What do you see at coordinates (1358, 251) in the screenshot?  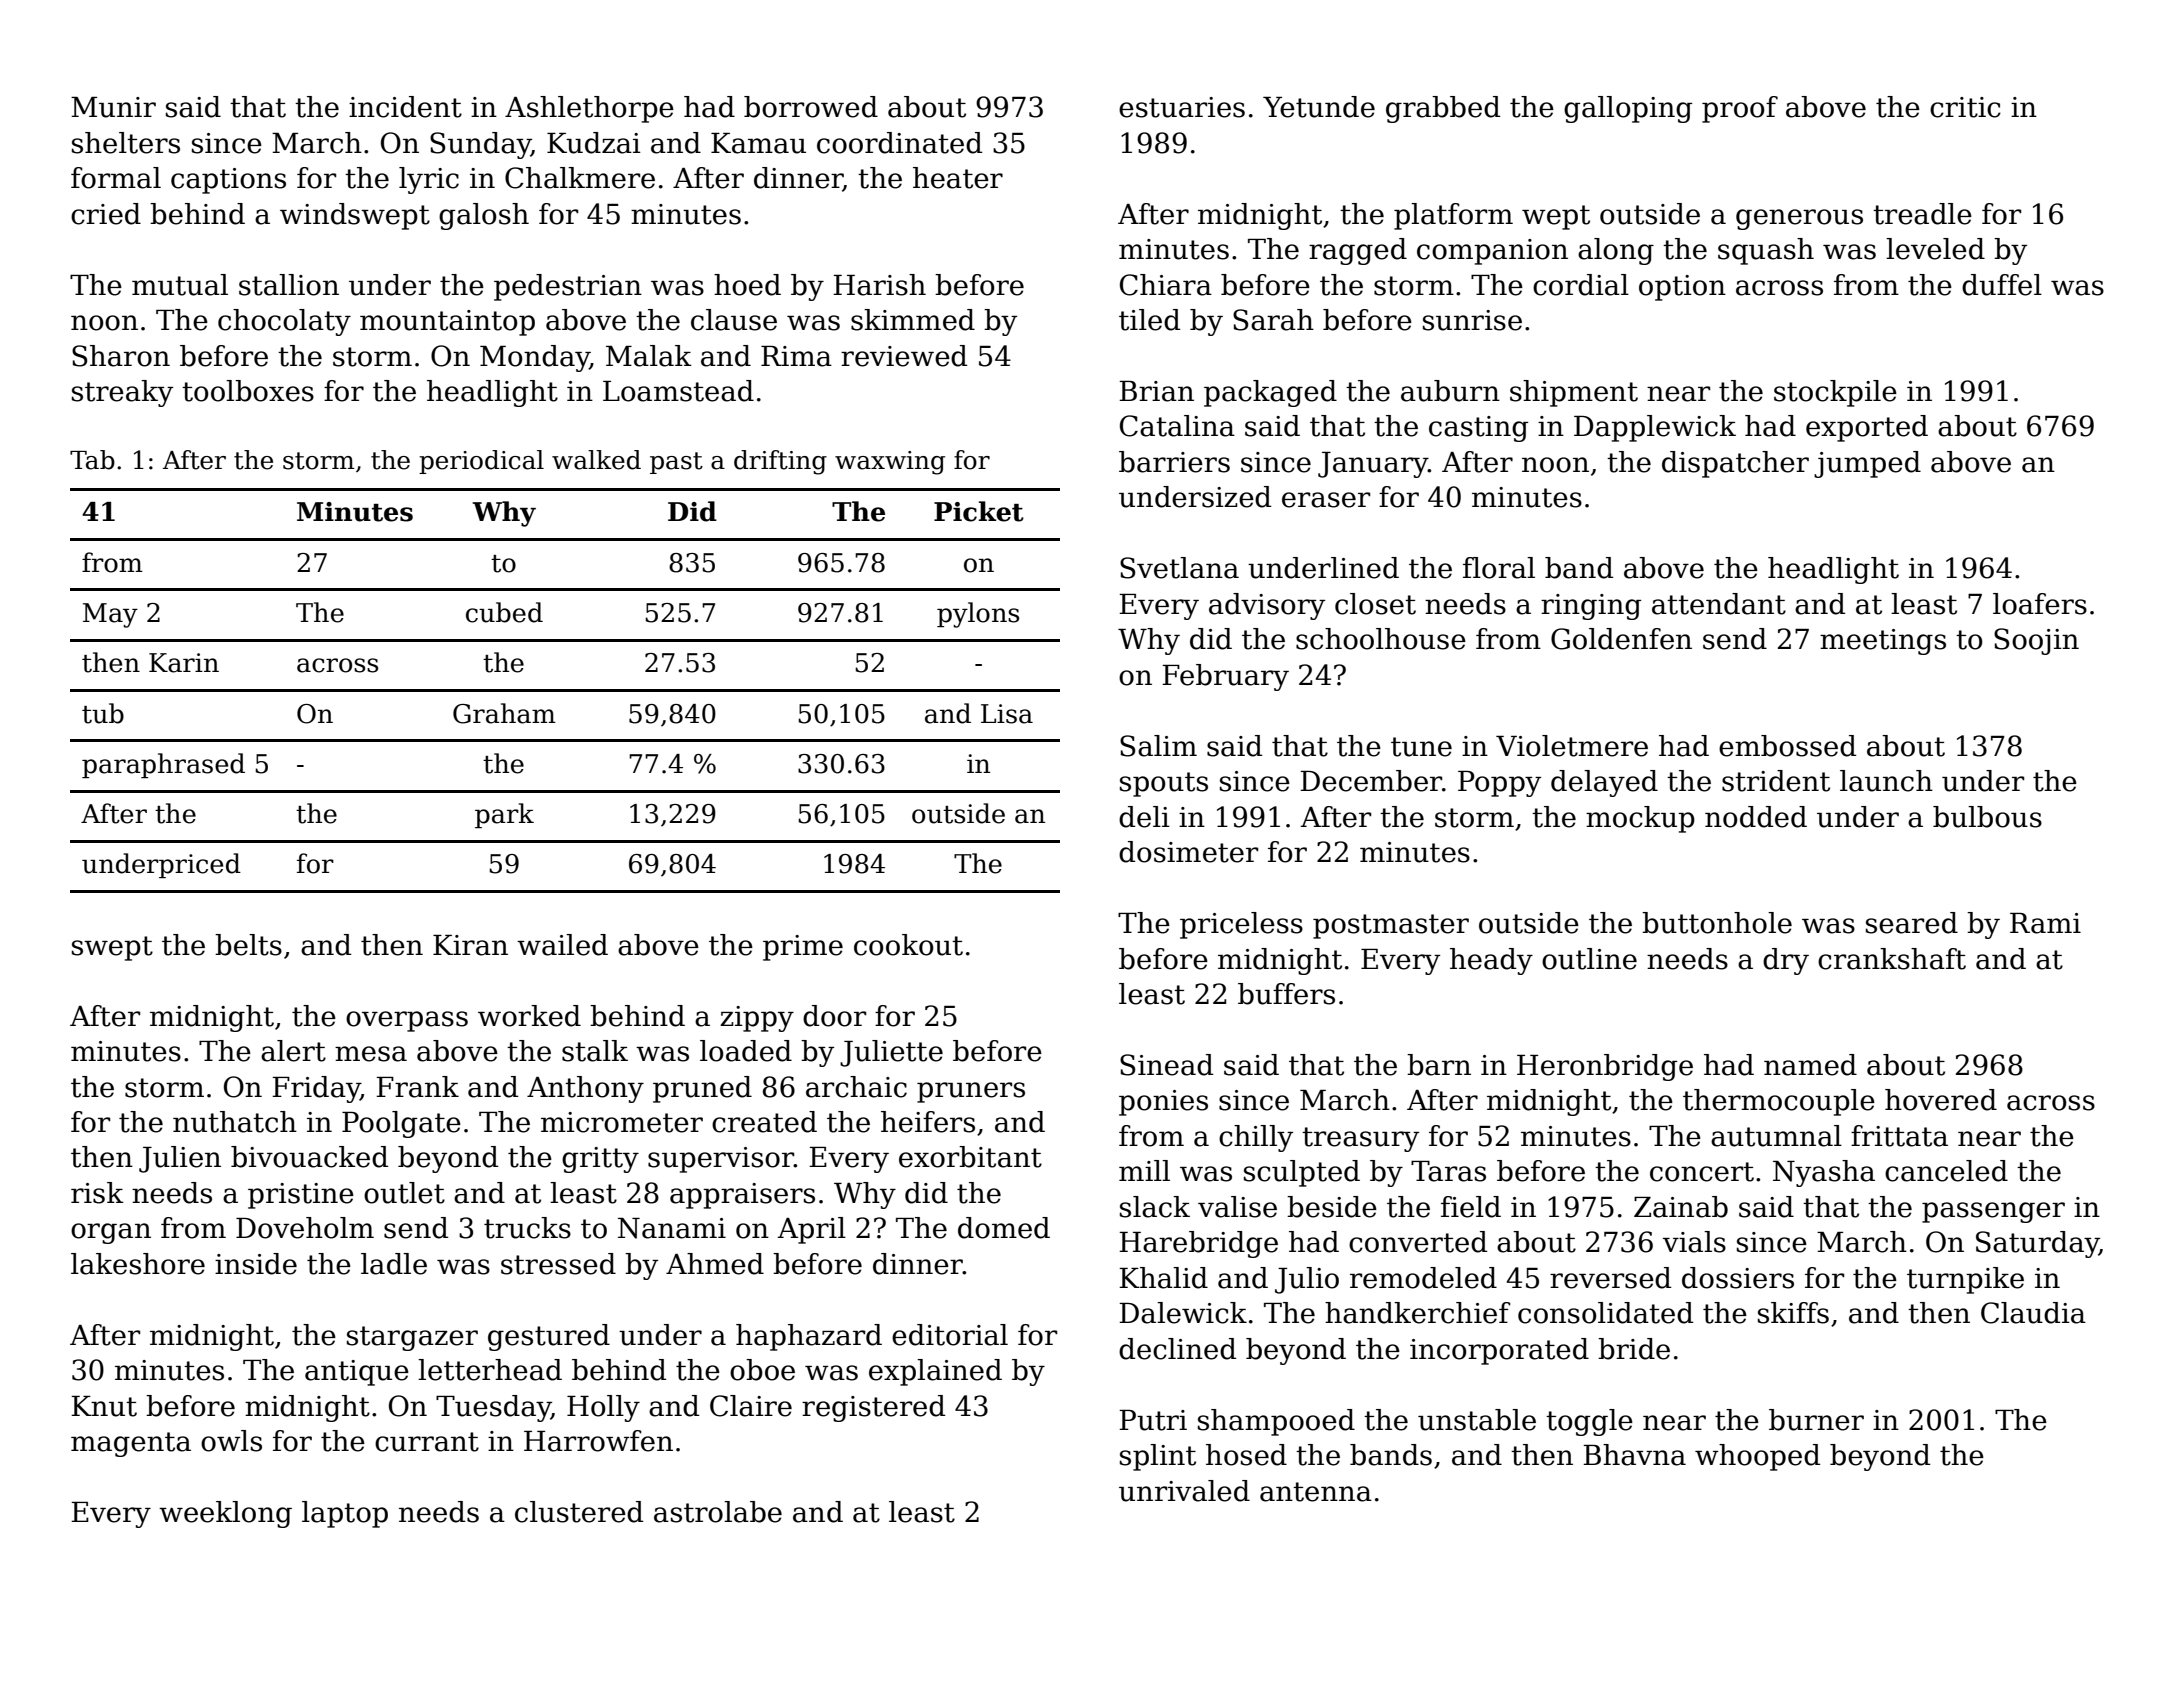 I see `ragged` at bounding box center [1358, 251].
